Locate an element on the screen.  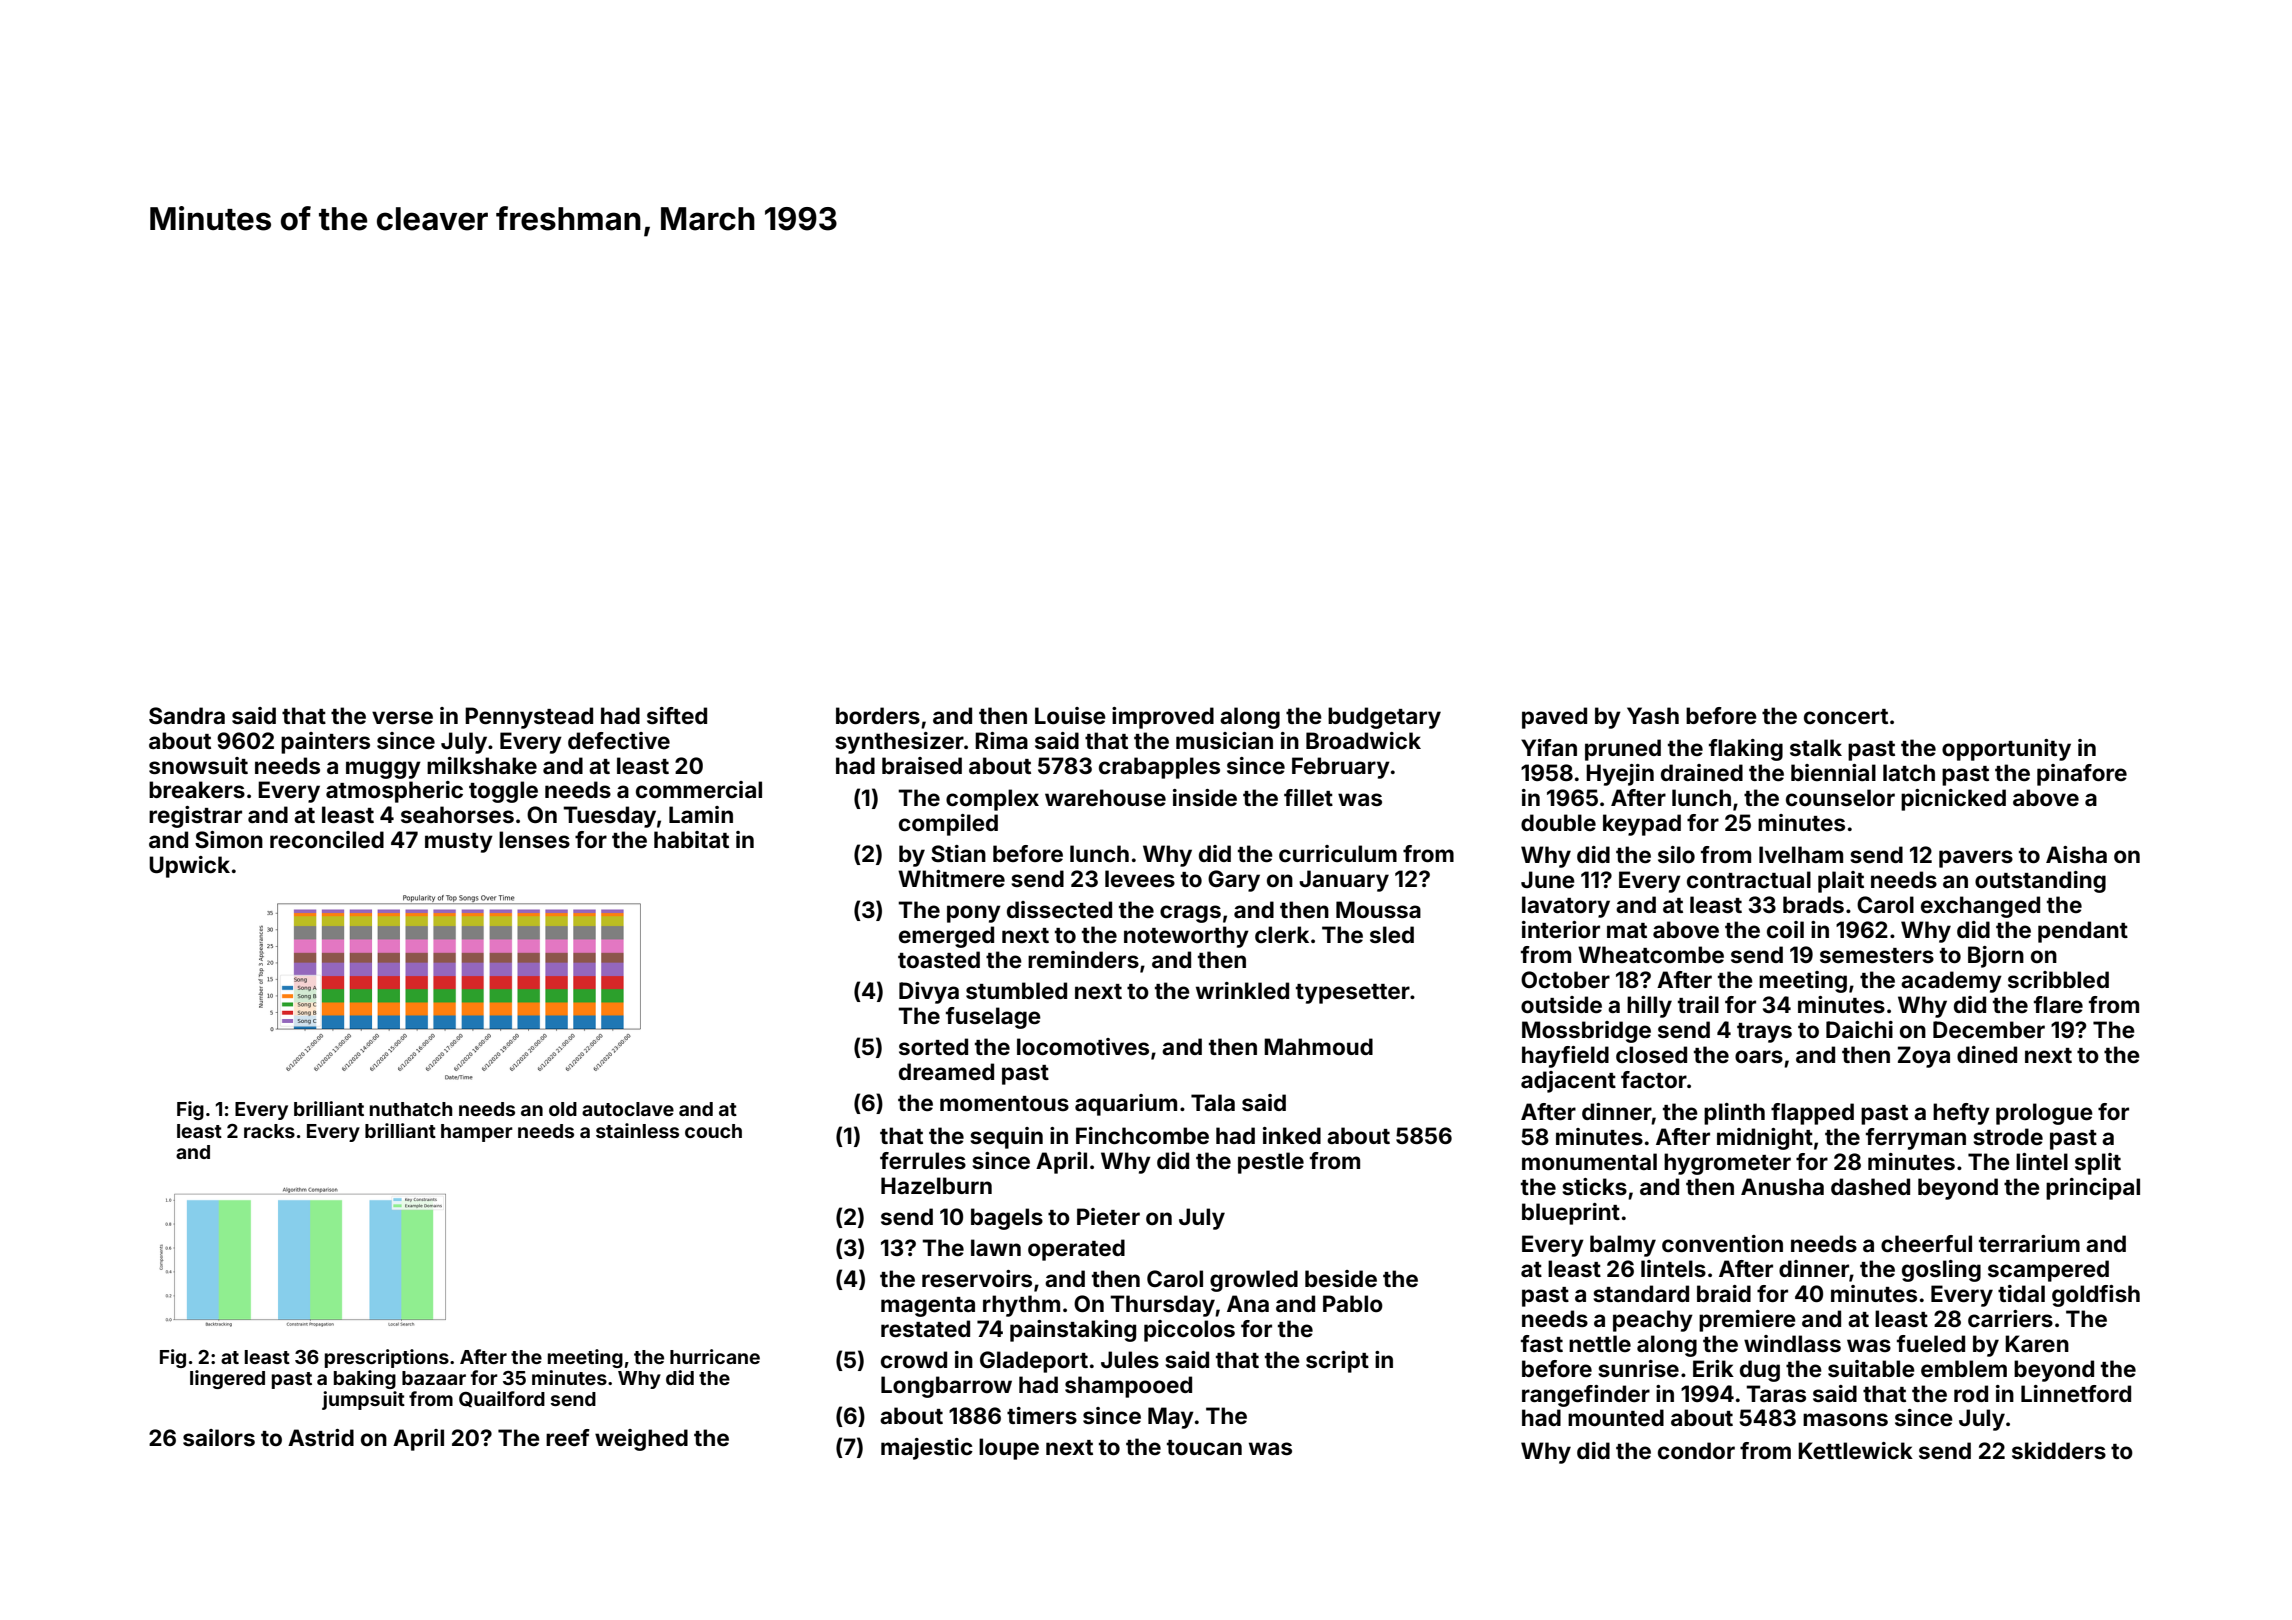
Divya is located at coordinates (929, 993).
